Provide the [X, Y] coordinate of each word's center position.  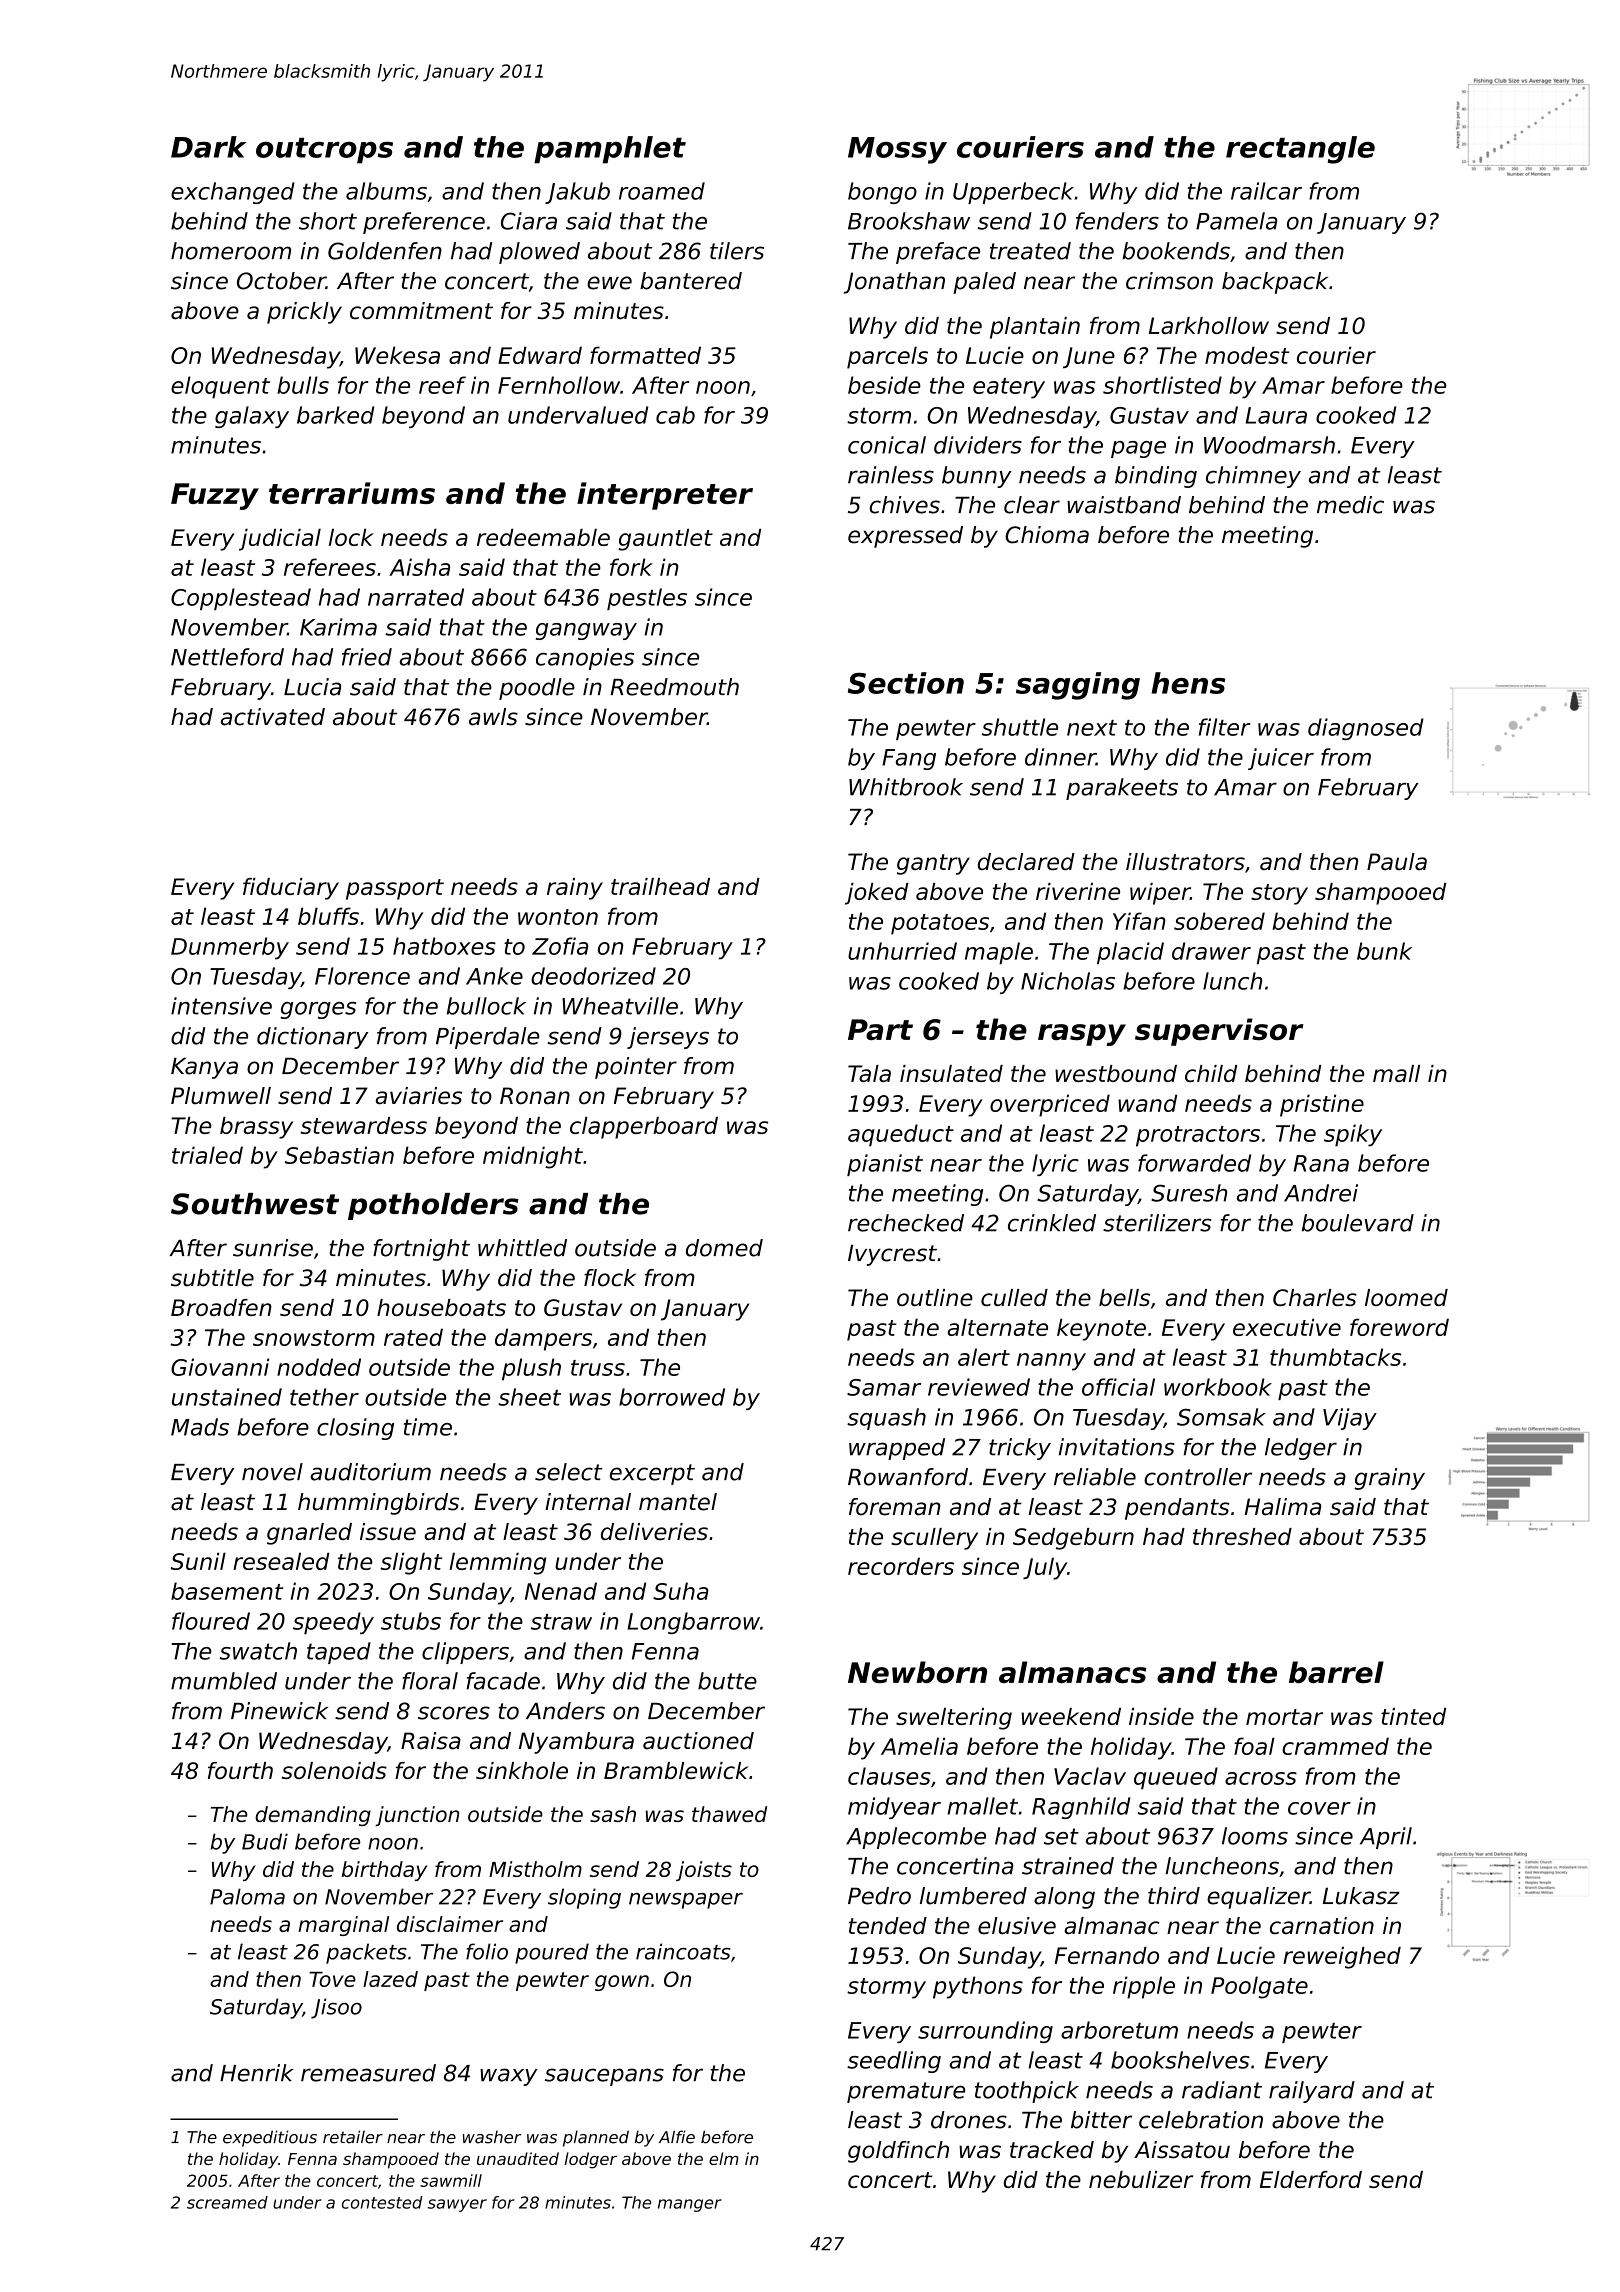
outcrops [324, 151]
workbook [1218, 1387]
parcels [887, 357]
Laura [1276, 415]
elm [724, 2158]
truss [598, 1368]
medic [1350, 505]
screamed [227, 2202]
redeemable [543, 537]
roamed [662, 191]
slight [411, 1563]
